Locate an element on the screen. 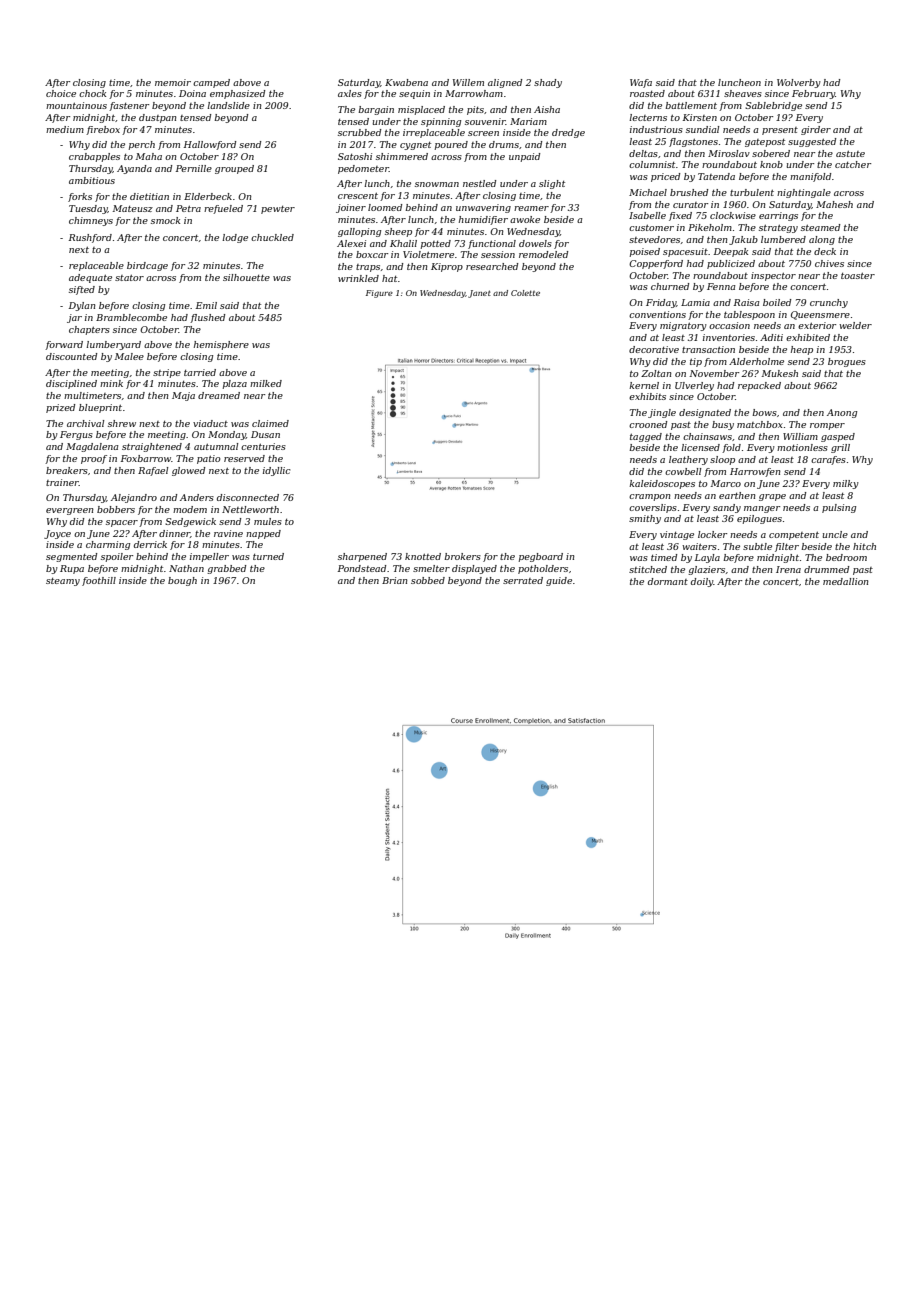  Rushford is located at coordinates (90, 238).
